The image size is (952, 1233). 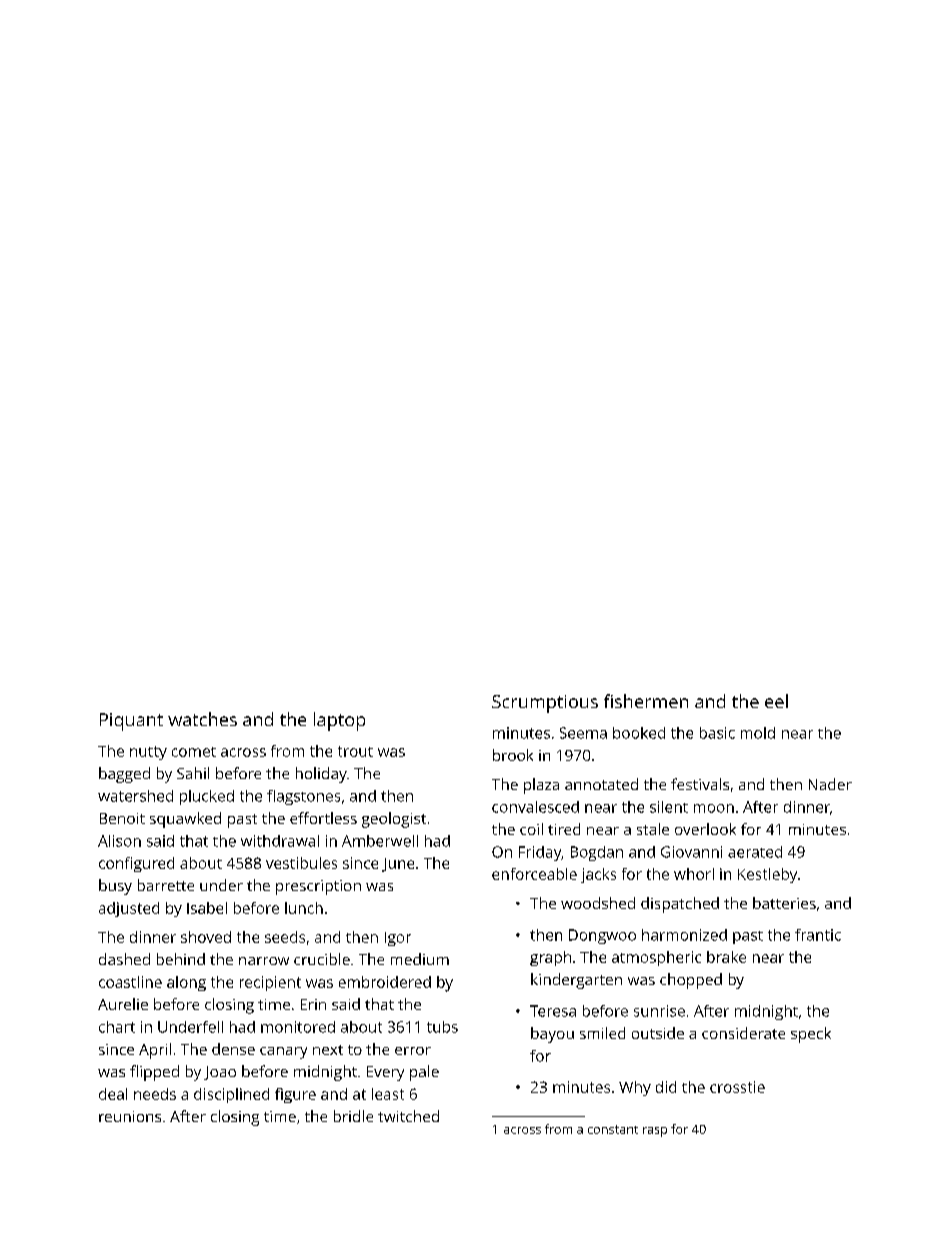 What do you see at coordinates (231, 1095) in the screenshot?
I see `disciplined` at bounding box center [231, 1095].
